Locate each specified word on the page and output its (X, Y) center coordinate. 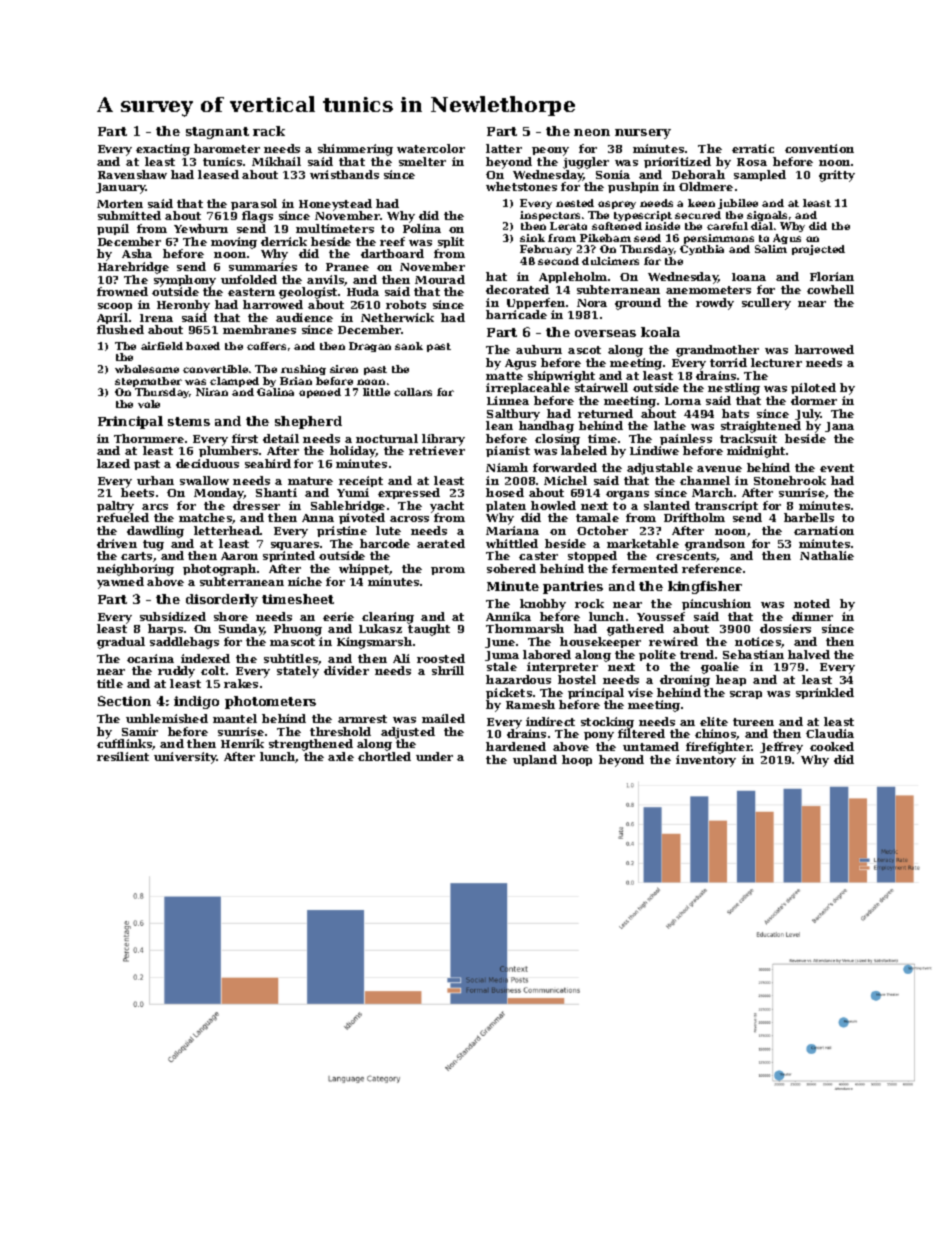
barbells (809, 517)
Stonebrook (790, 480)
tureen (753, 722)
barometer (227, 148)
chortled (384, 756)
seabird (268, 463)
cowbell (830, 289)
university (185, 758)
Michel (565, 480)
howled (553, 505)
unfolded (249, 279)
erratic (753, 148)
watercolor (431, 148)
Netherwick (397, 317)
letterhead (227, 530)
